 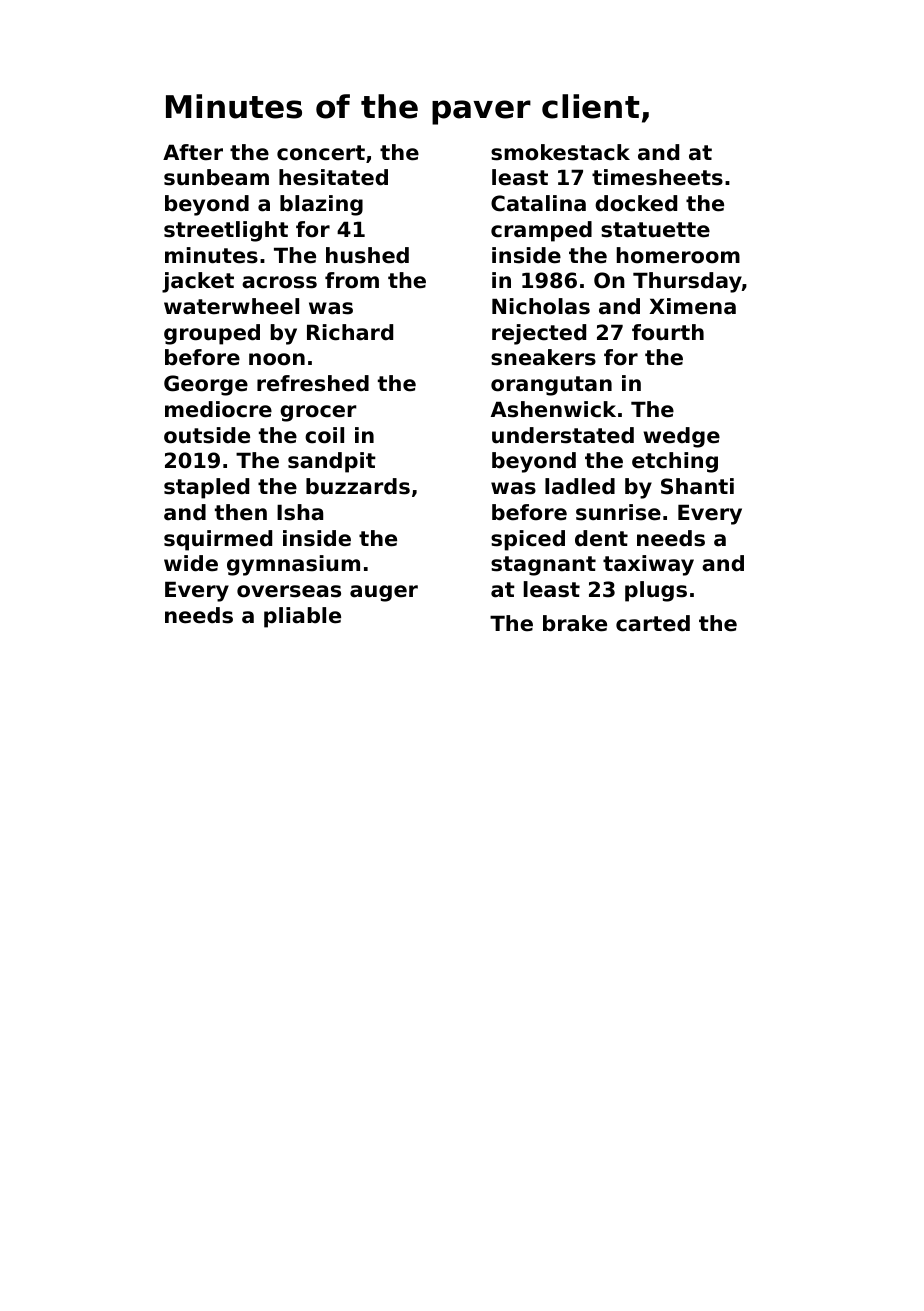 I want to click on Thursday, so click(x=687, y=282).
